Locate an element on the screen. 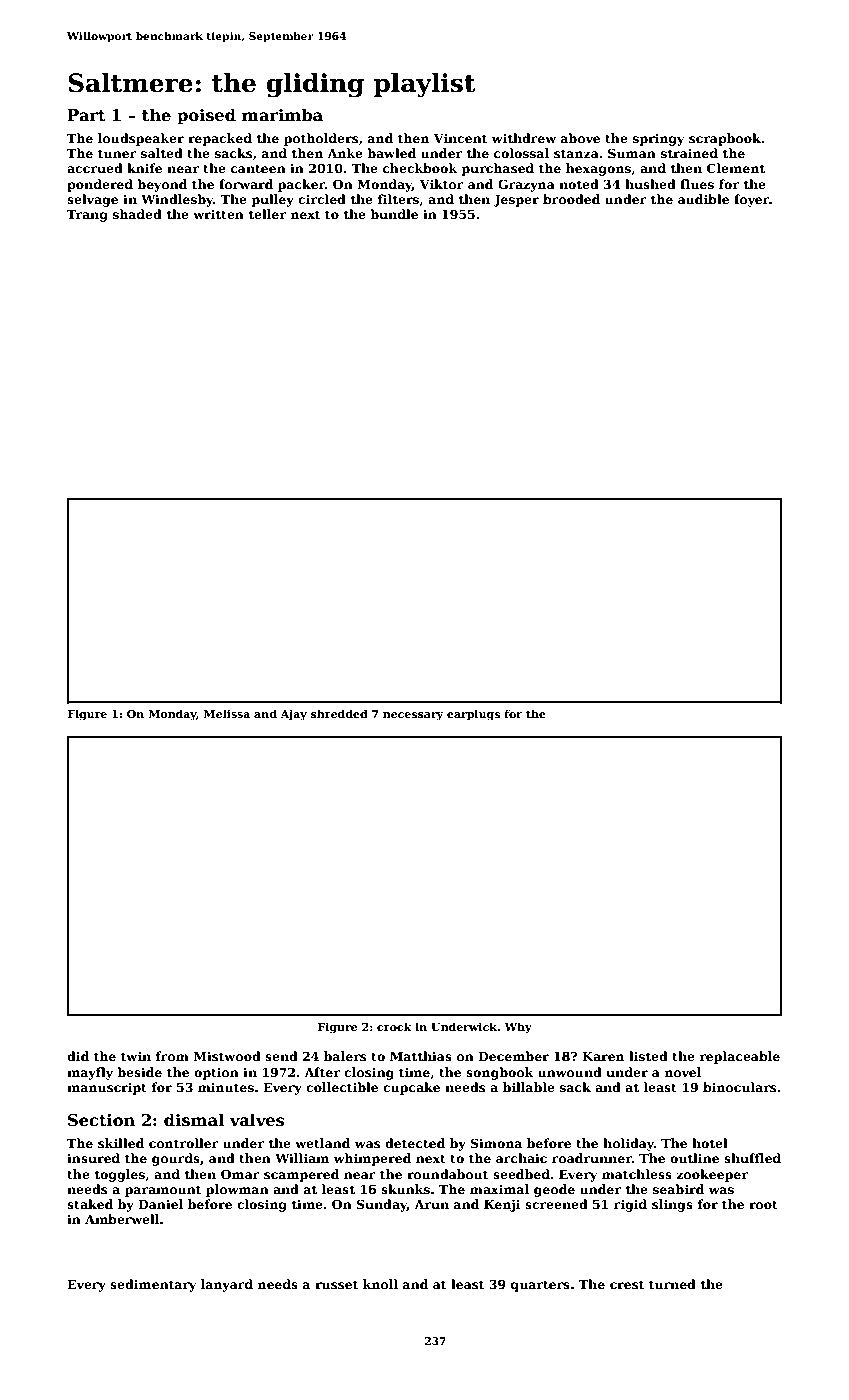 Image resolution: width=849 pixels, height=1400 pixels. songbook is located at coordinates (500, 1073).
